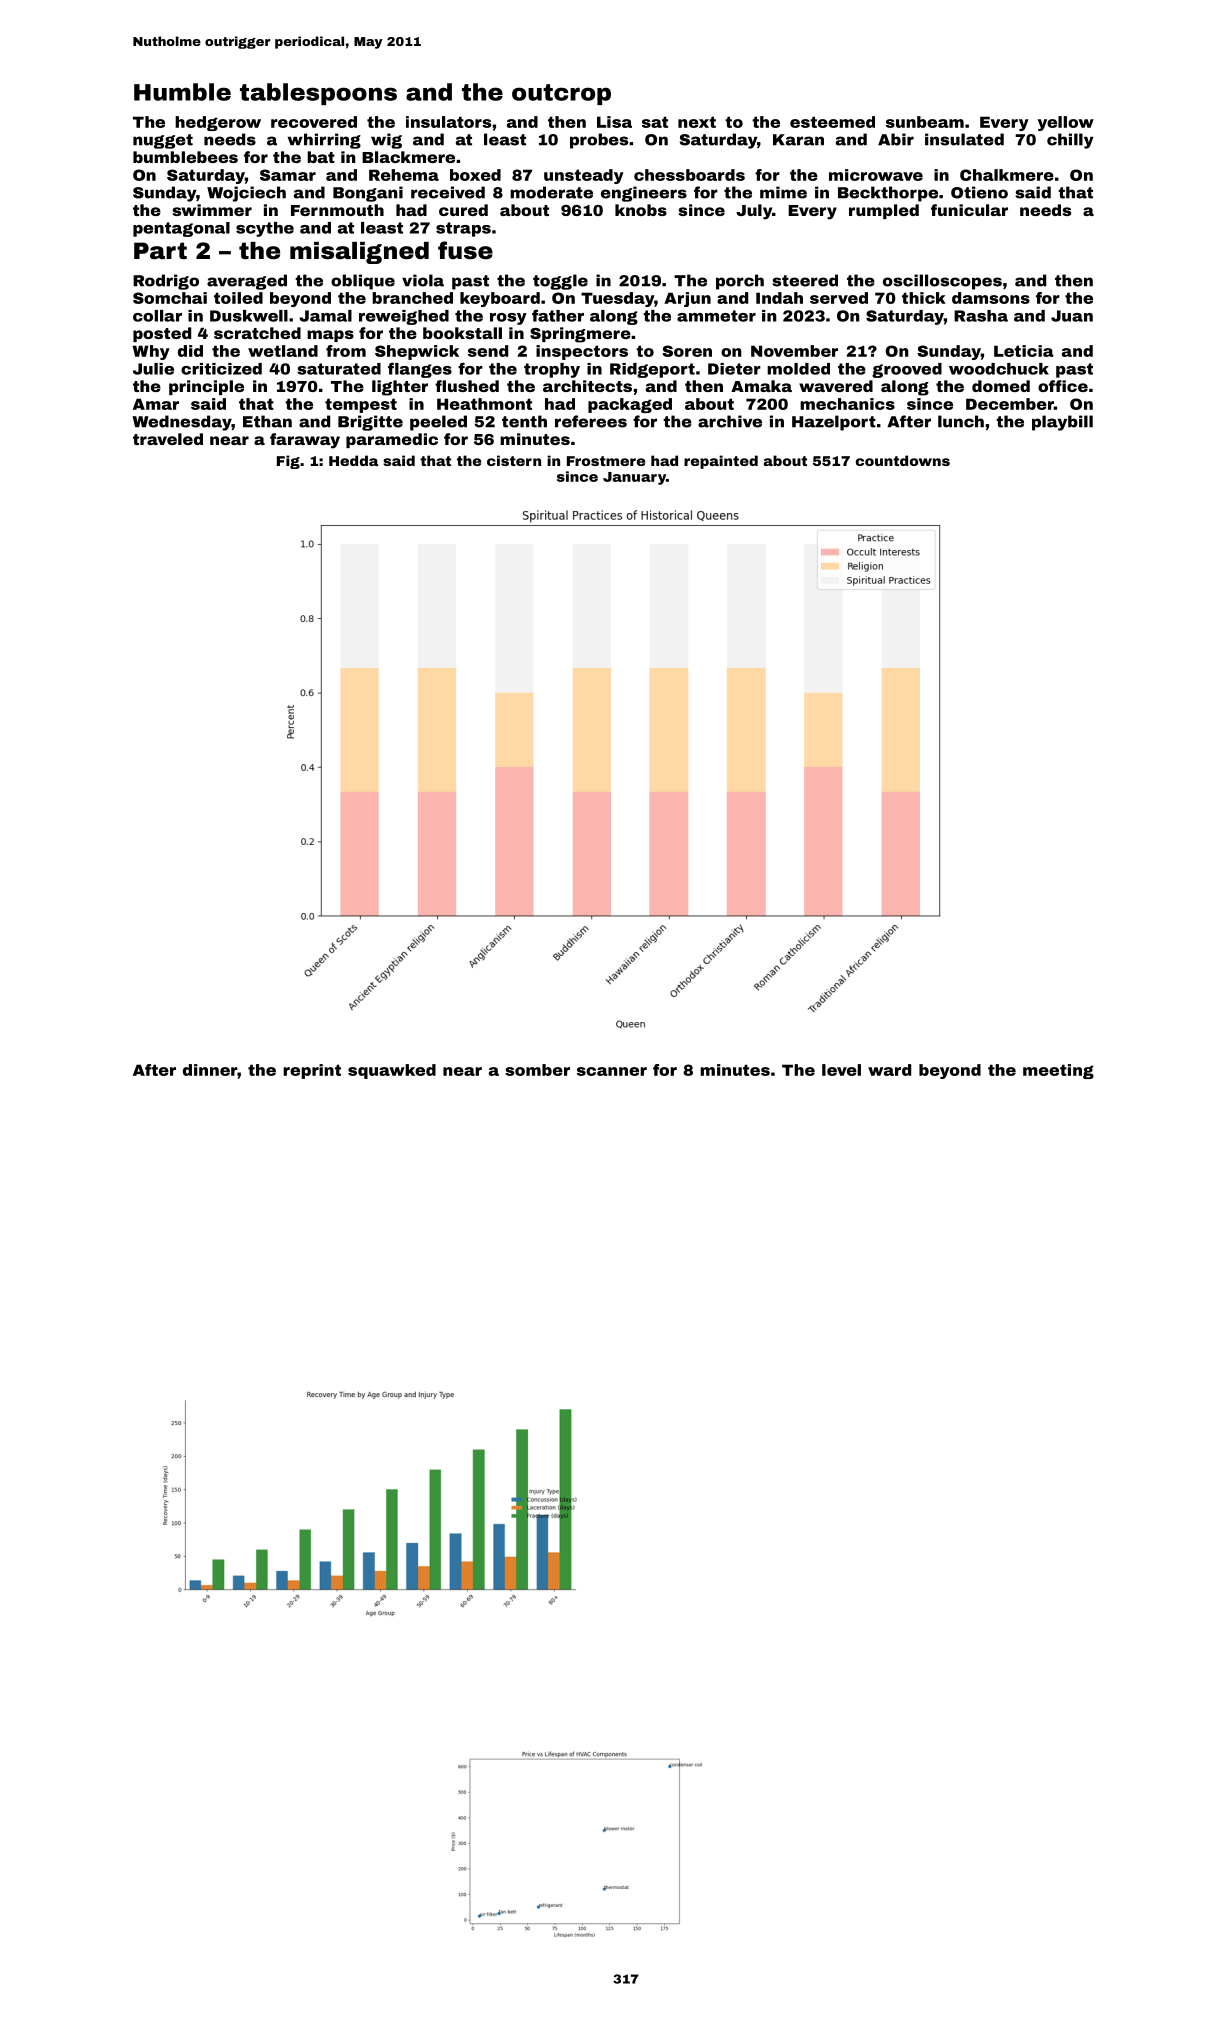 The image size is (1226, 2020). I want to click on Humble, so click(182, 92).
